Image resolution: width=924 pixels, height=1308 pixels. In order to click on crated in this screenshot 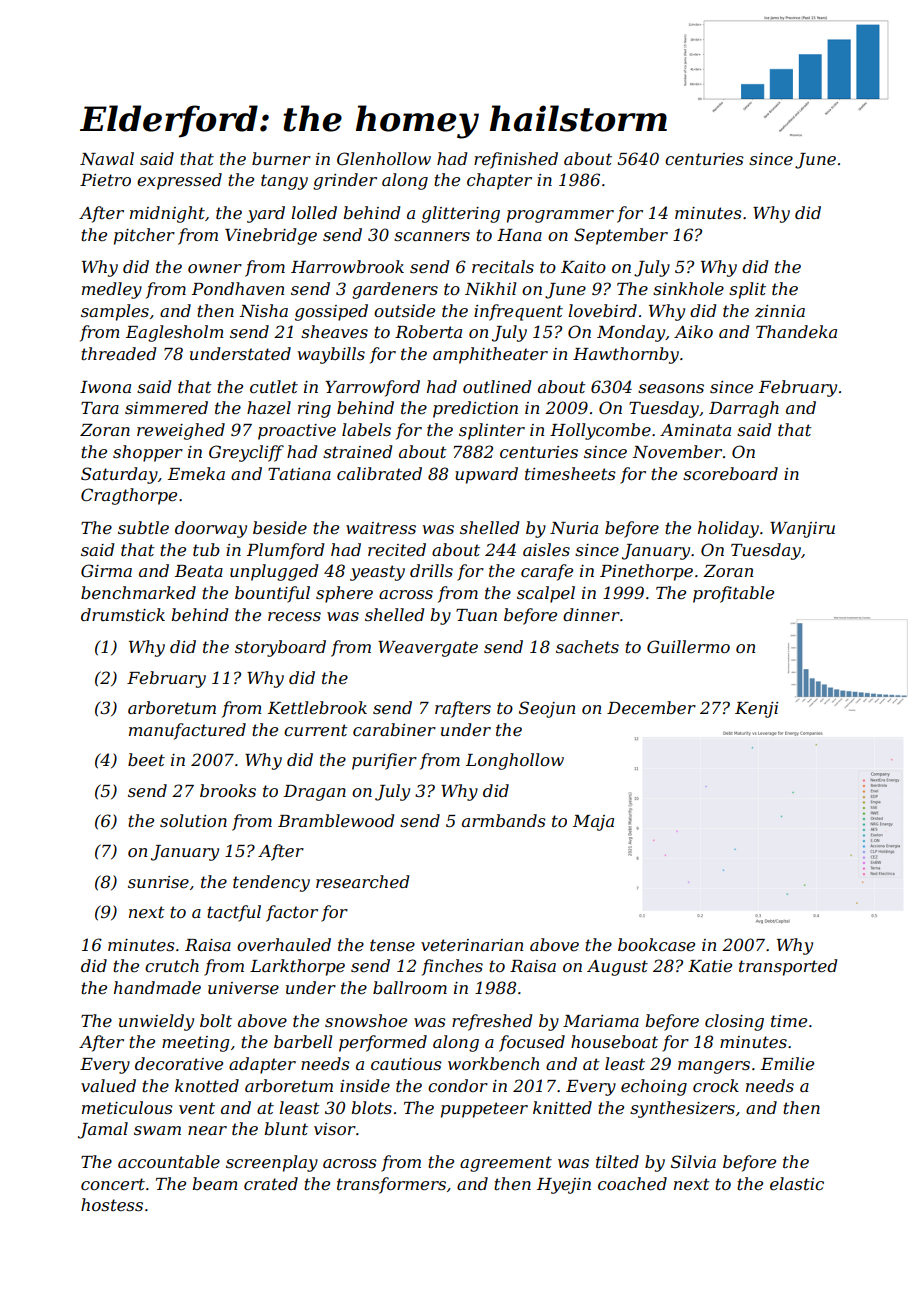, I will do `click(271, 1183)`.
